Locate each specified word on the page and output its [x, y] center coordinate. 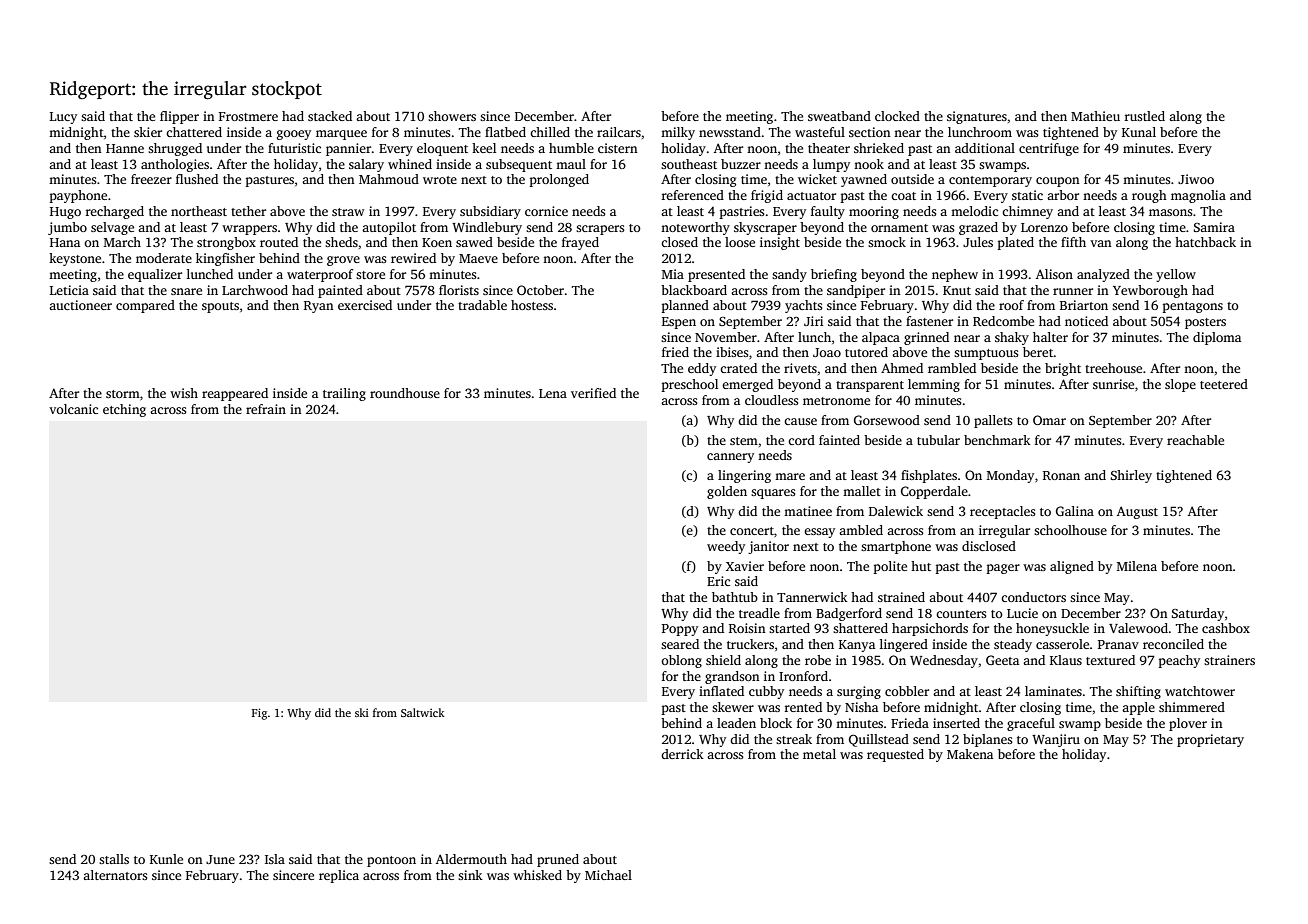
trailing [344, 394]
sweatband [839, 116]
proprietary [1210, 740]
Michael [608, 875]
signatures [977, 117]
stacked [330, 116]
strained [901, 597]
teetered [1224, 384]
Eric [718, 581]
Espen [679, 323]
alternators [115, 875]
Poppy [680, 630]
